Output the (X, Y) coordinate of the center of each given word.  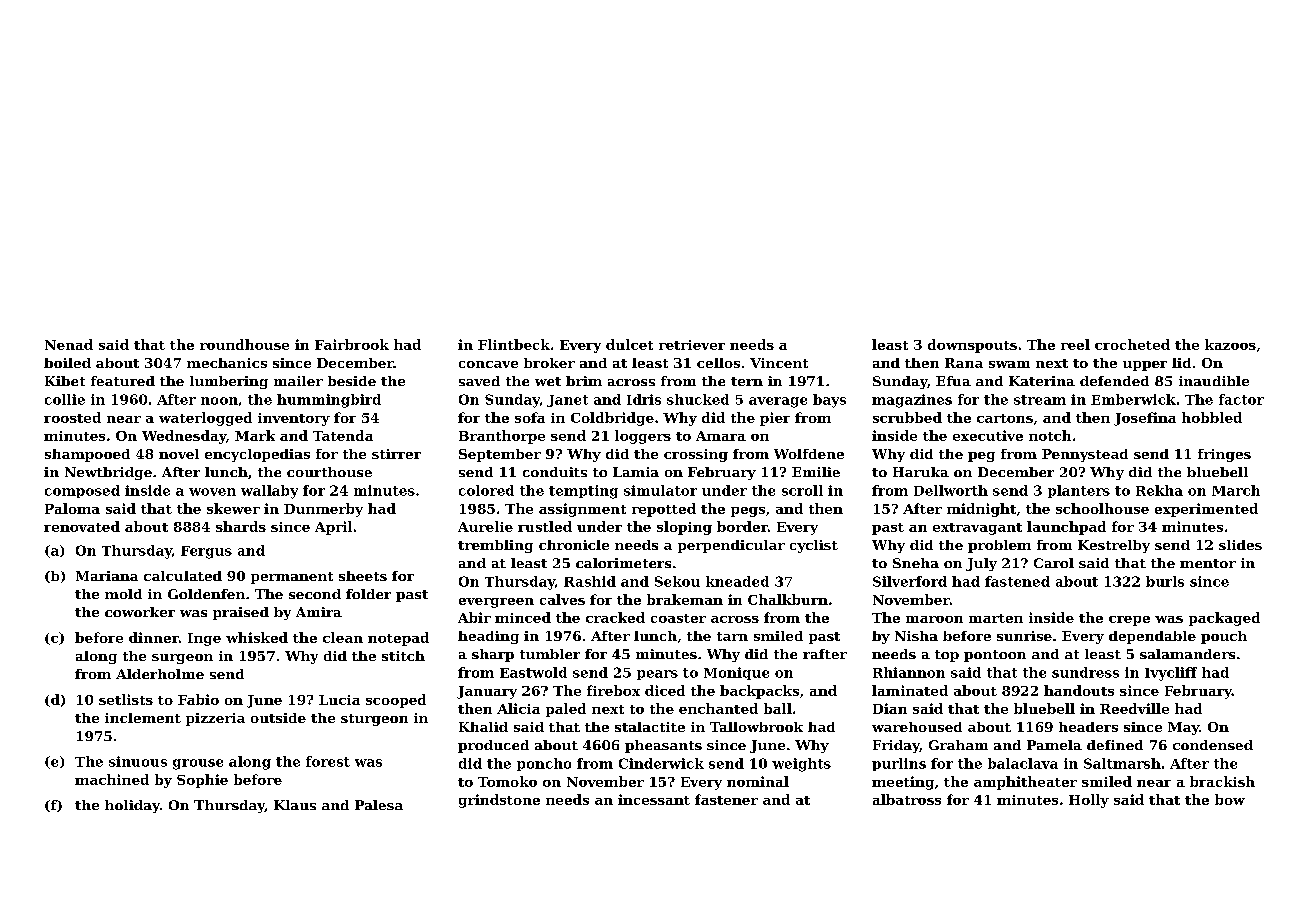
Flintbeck (514, 344)
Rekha (1159, 490)
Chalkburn (788, 599)
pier (775, 419)
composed (82, 491)
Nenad (69, 344)
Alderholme (160, 674)
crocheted (1132, 344)
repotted (664, 510)
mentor (1208, 563)
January (487, 692)
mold (123, 594)
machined (112, 779)
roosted (72, 417)
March (1236, 490)
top (947, 656)
